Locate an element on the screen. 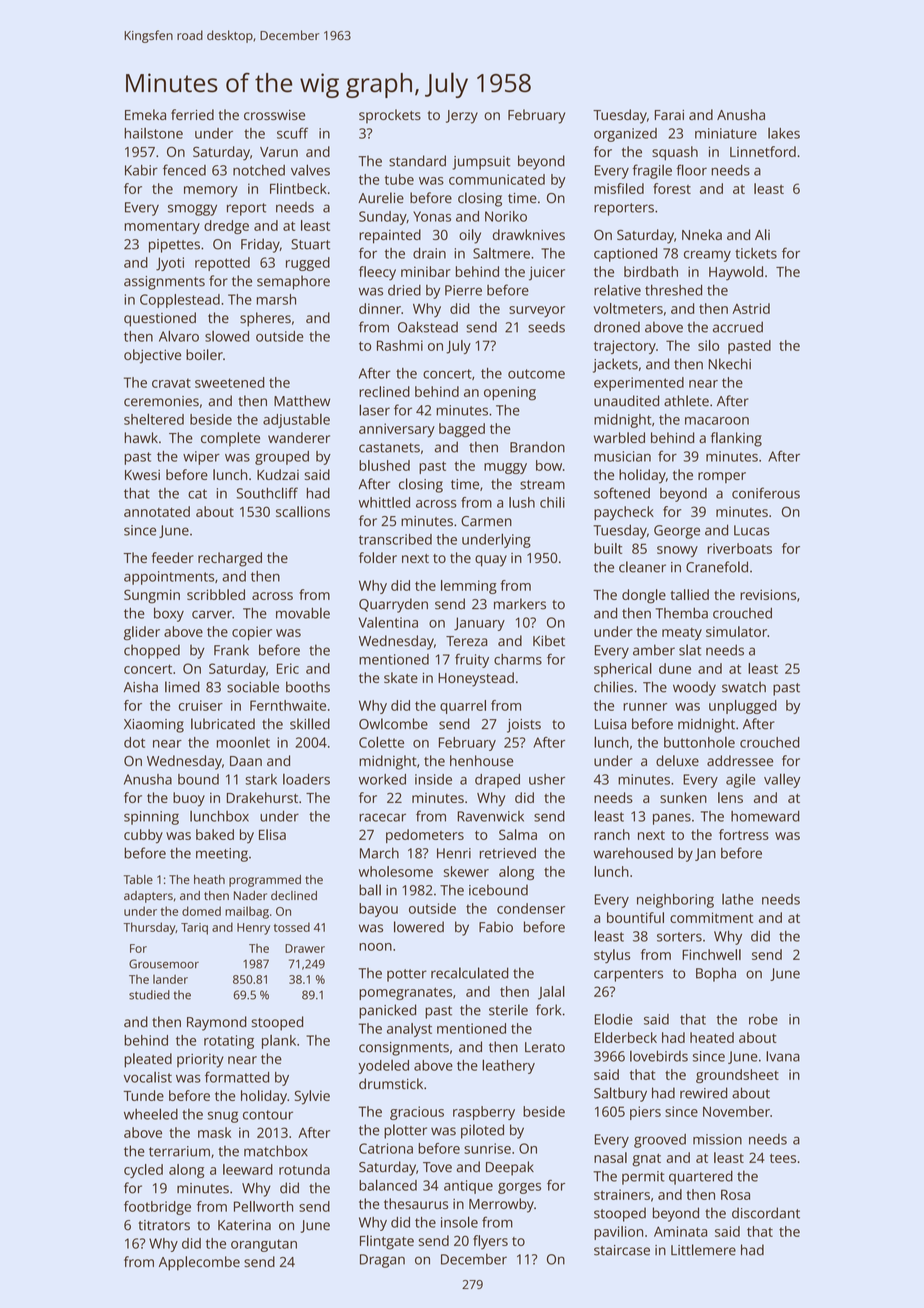 This screenshot has width=924, height=1308. lander is located at coordinates (170, 979).
